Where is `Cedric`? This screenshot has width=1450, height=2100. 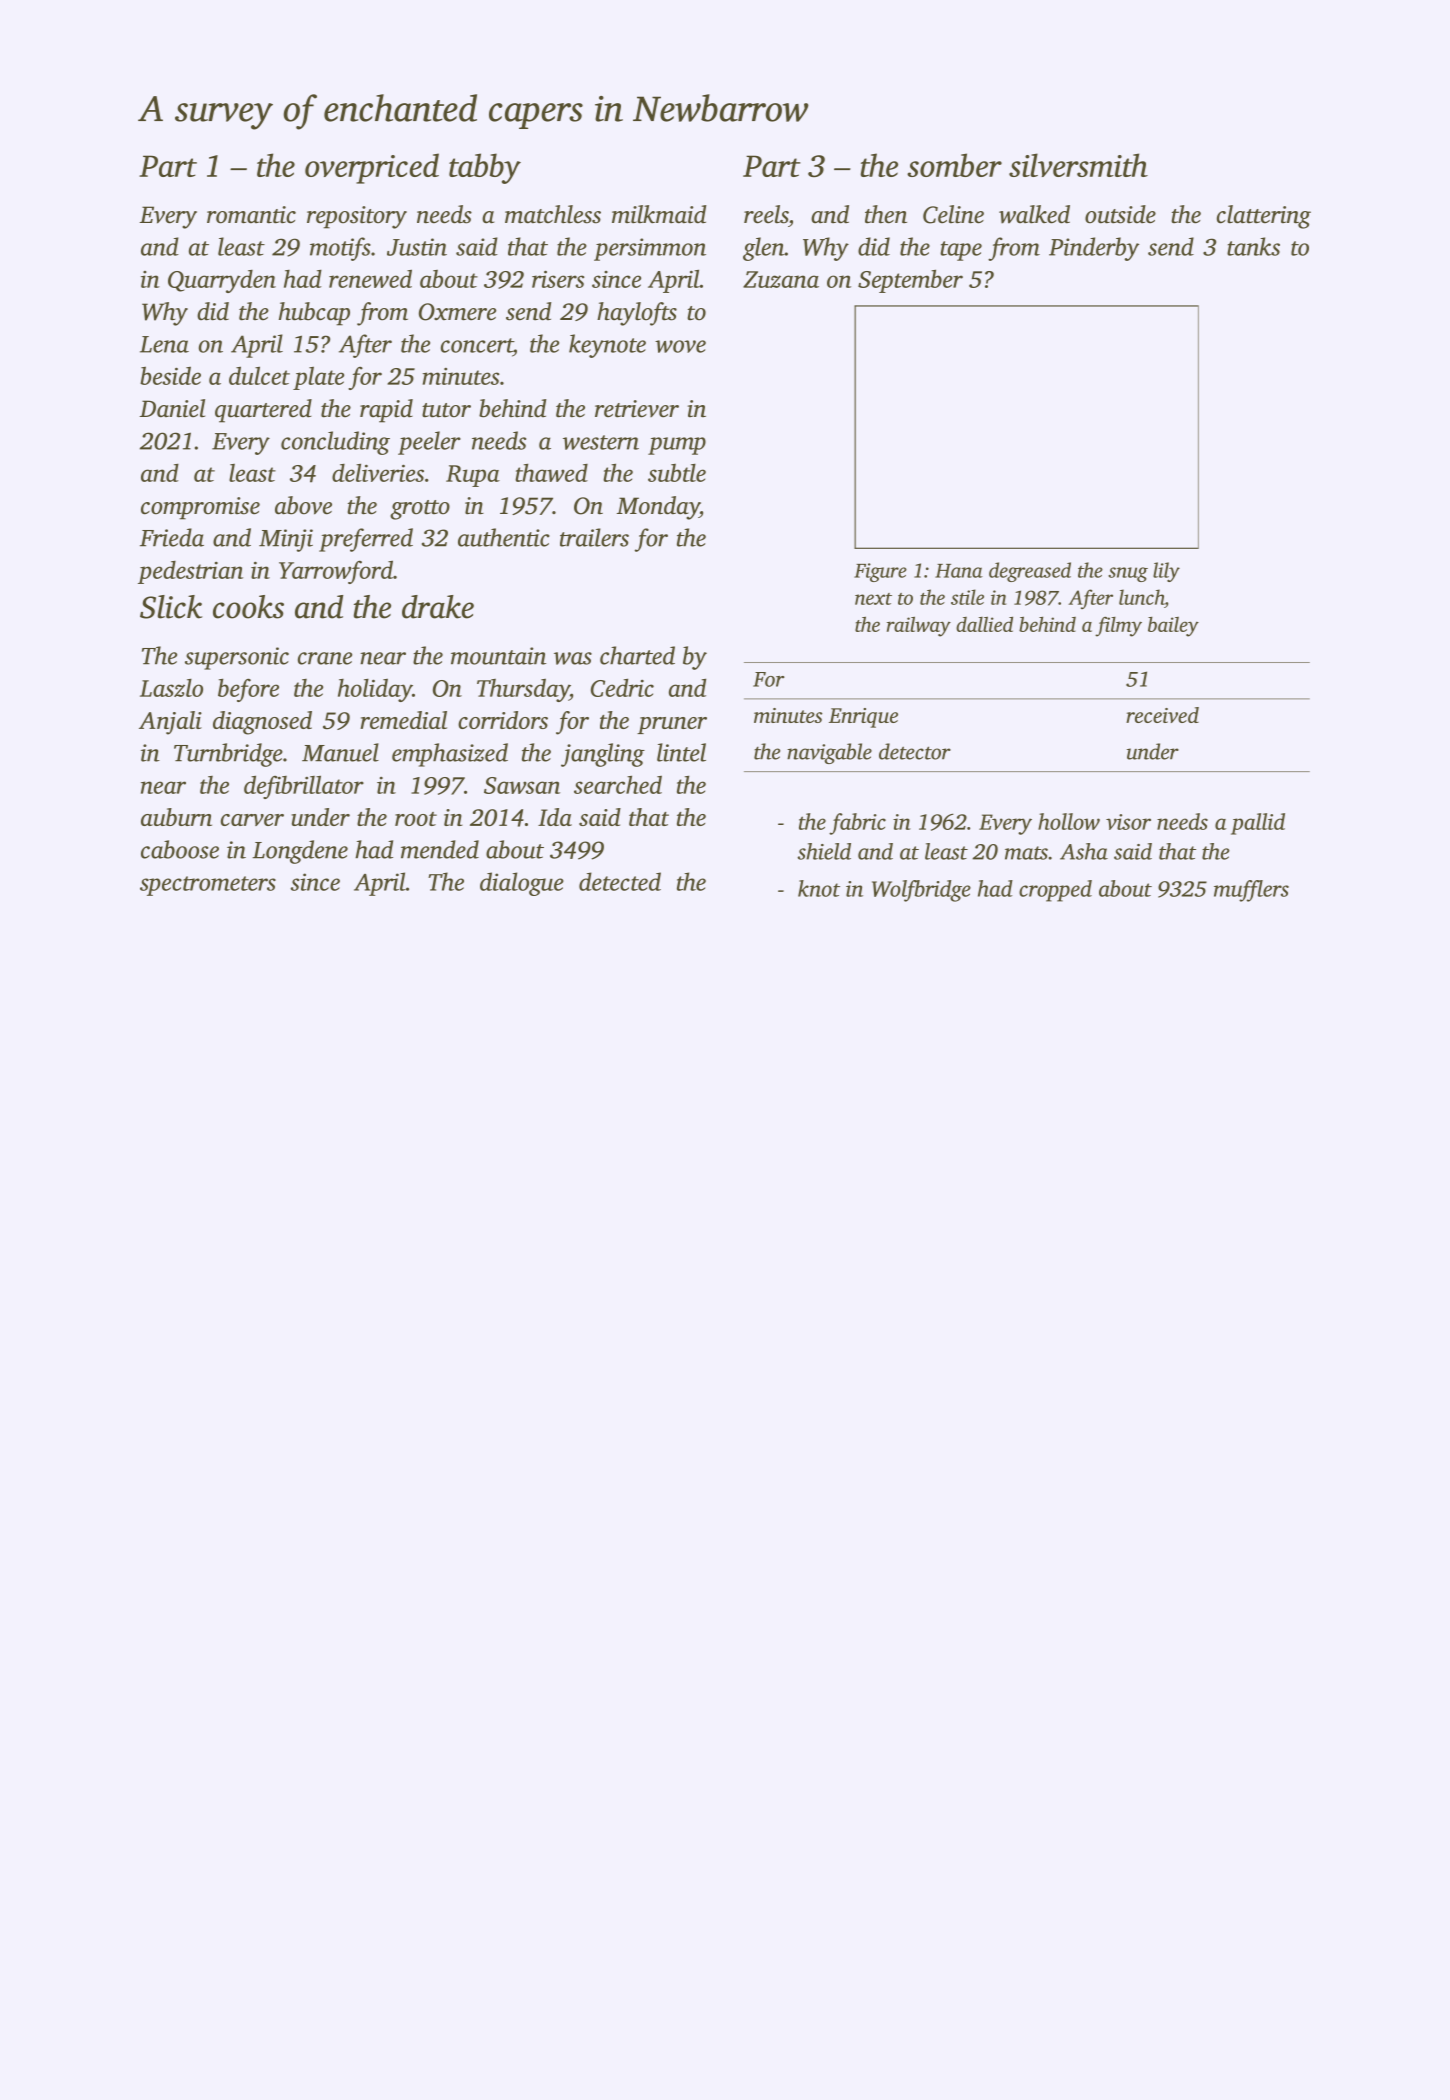 Cedric is located at coordinates (622, 687).
